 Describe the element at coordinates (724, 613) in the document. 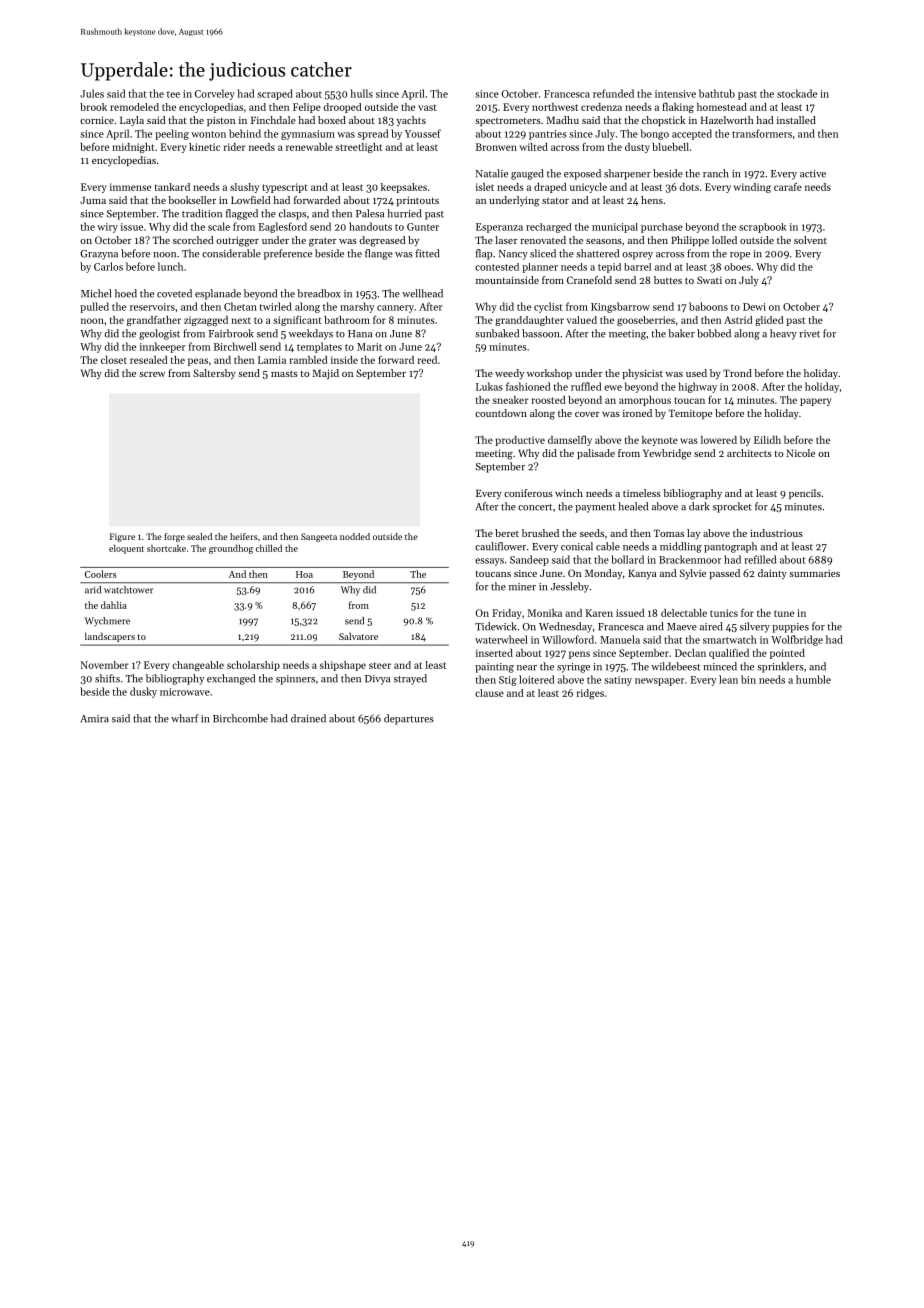

I see `tunics` at that location.
